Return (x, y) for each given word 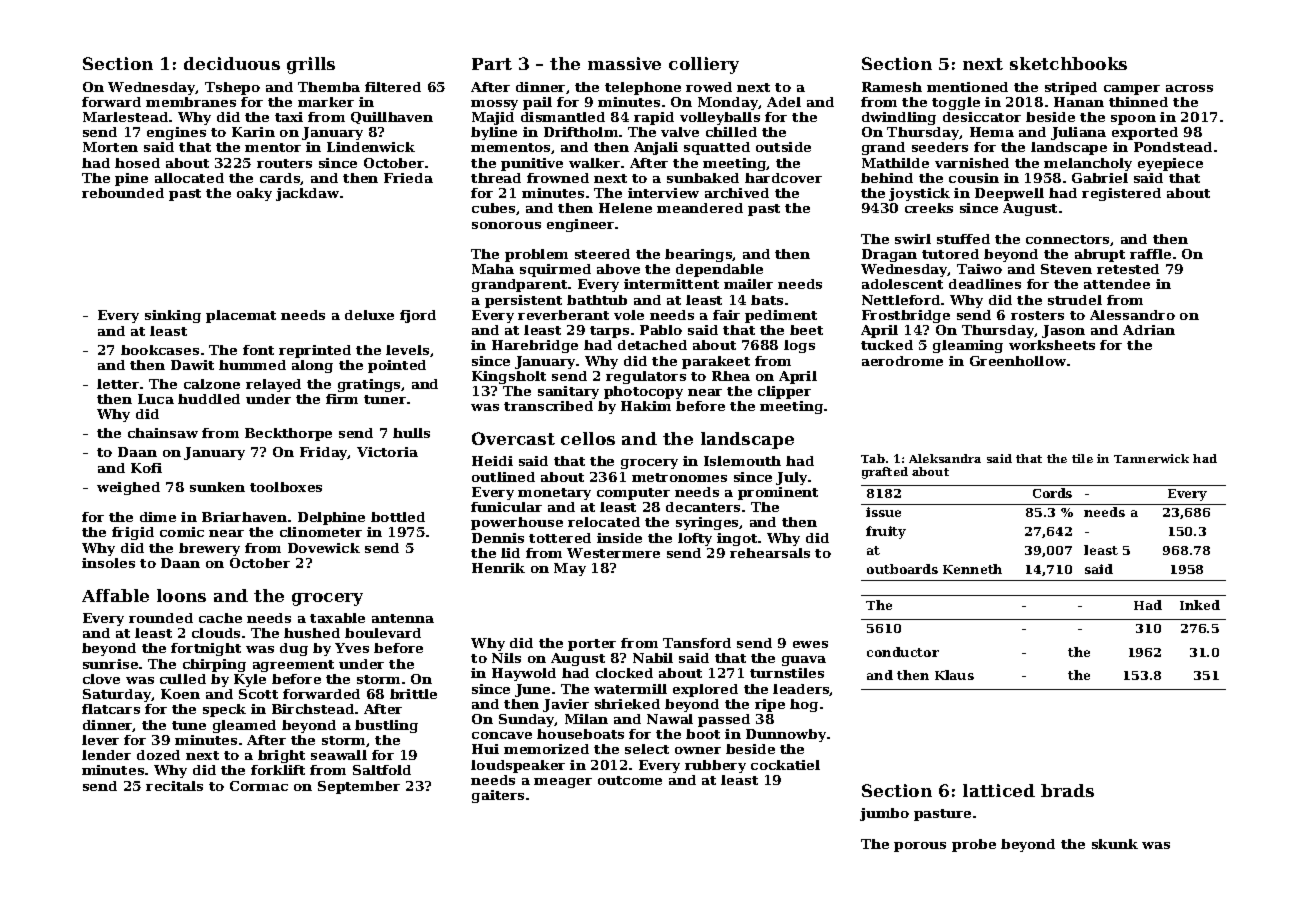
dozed (158, 755)
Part (492, 64)
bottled (398, 517)
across (1189, 88)
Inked (1200, 605)
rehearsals (770, 553)
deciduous (232, 63)
